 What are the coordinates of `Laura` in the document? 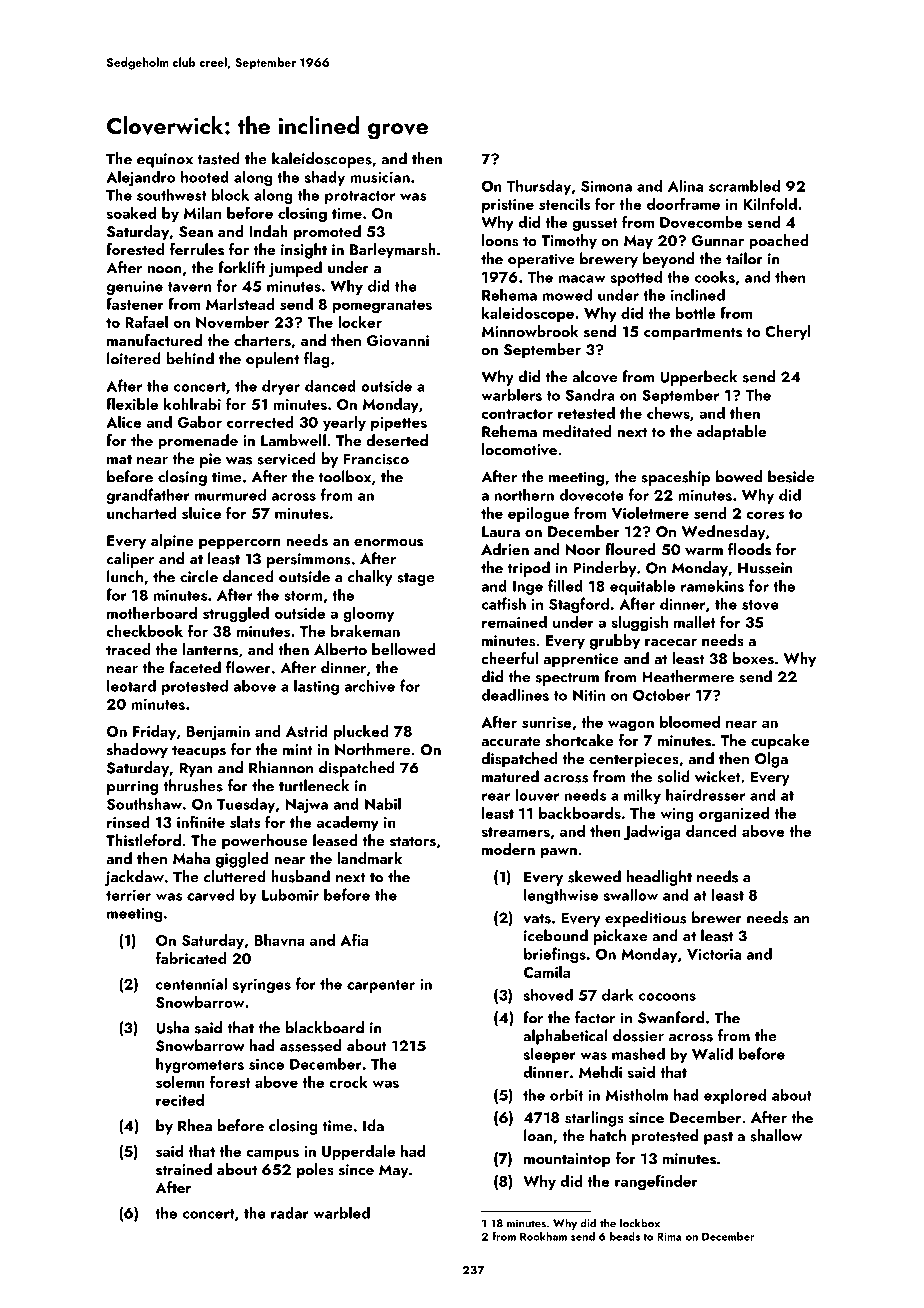 It's located at (501, 531).
